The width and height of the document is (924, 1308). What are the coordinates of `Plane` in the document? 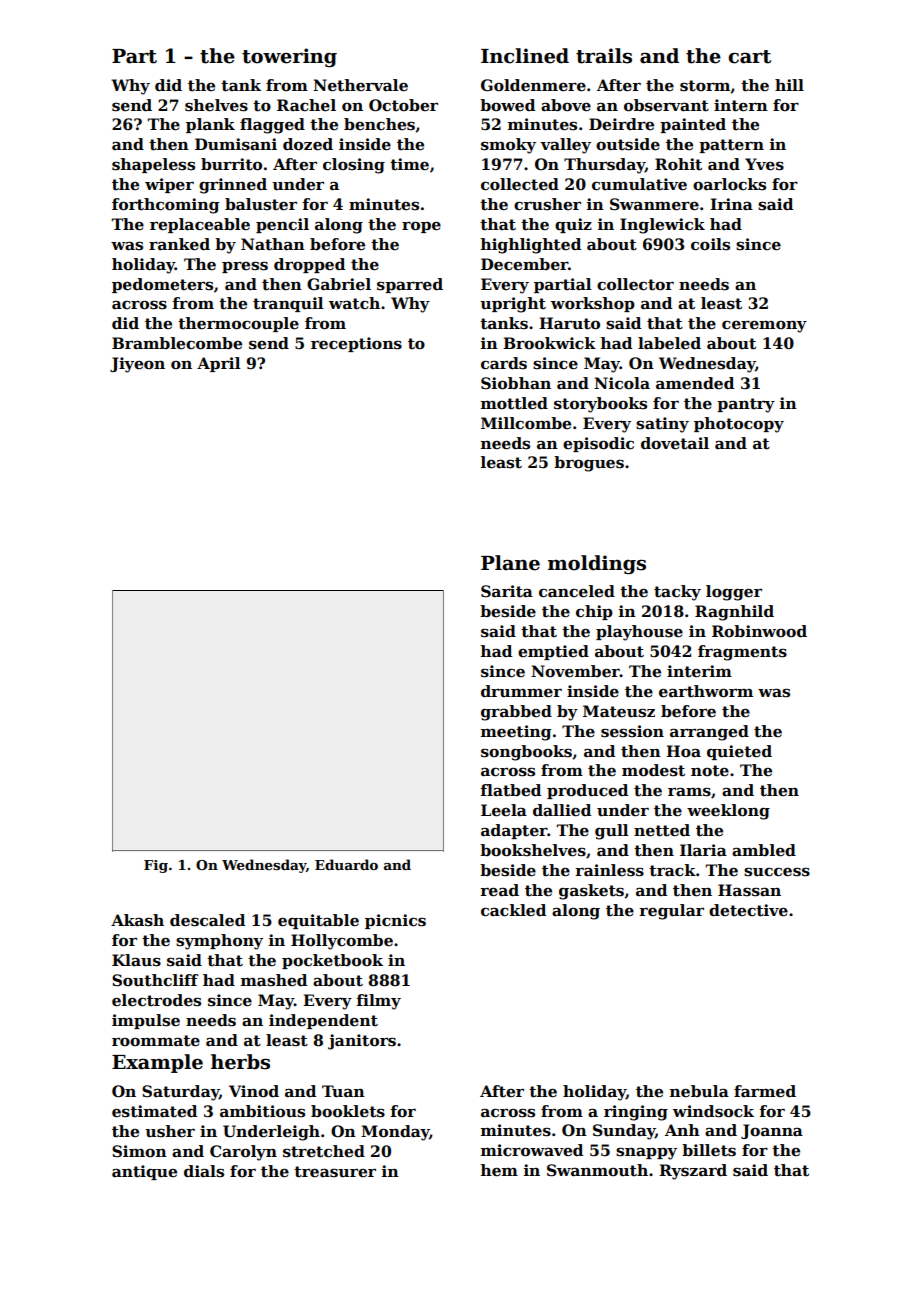 It's located at (510, 563).
